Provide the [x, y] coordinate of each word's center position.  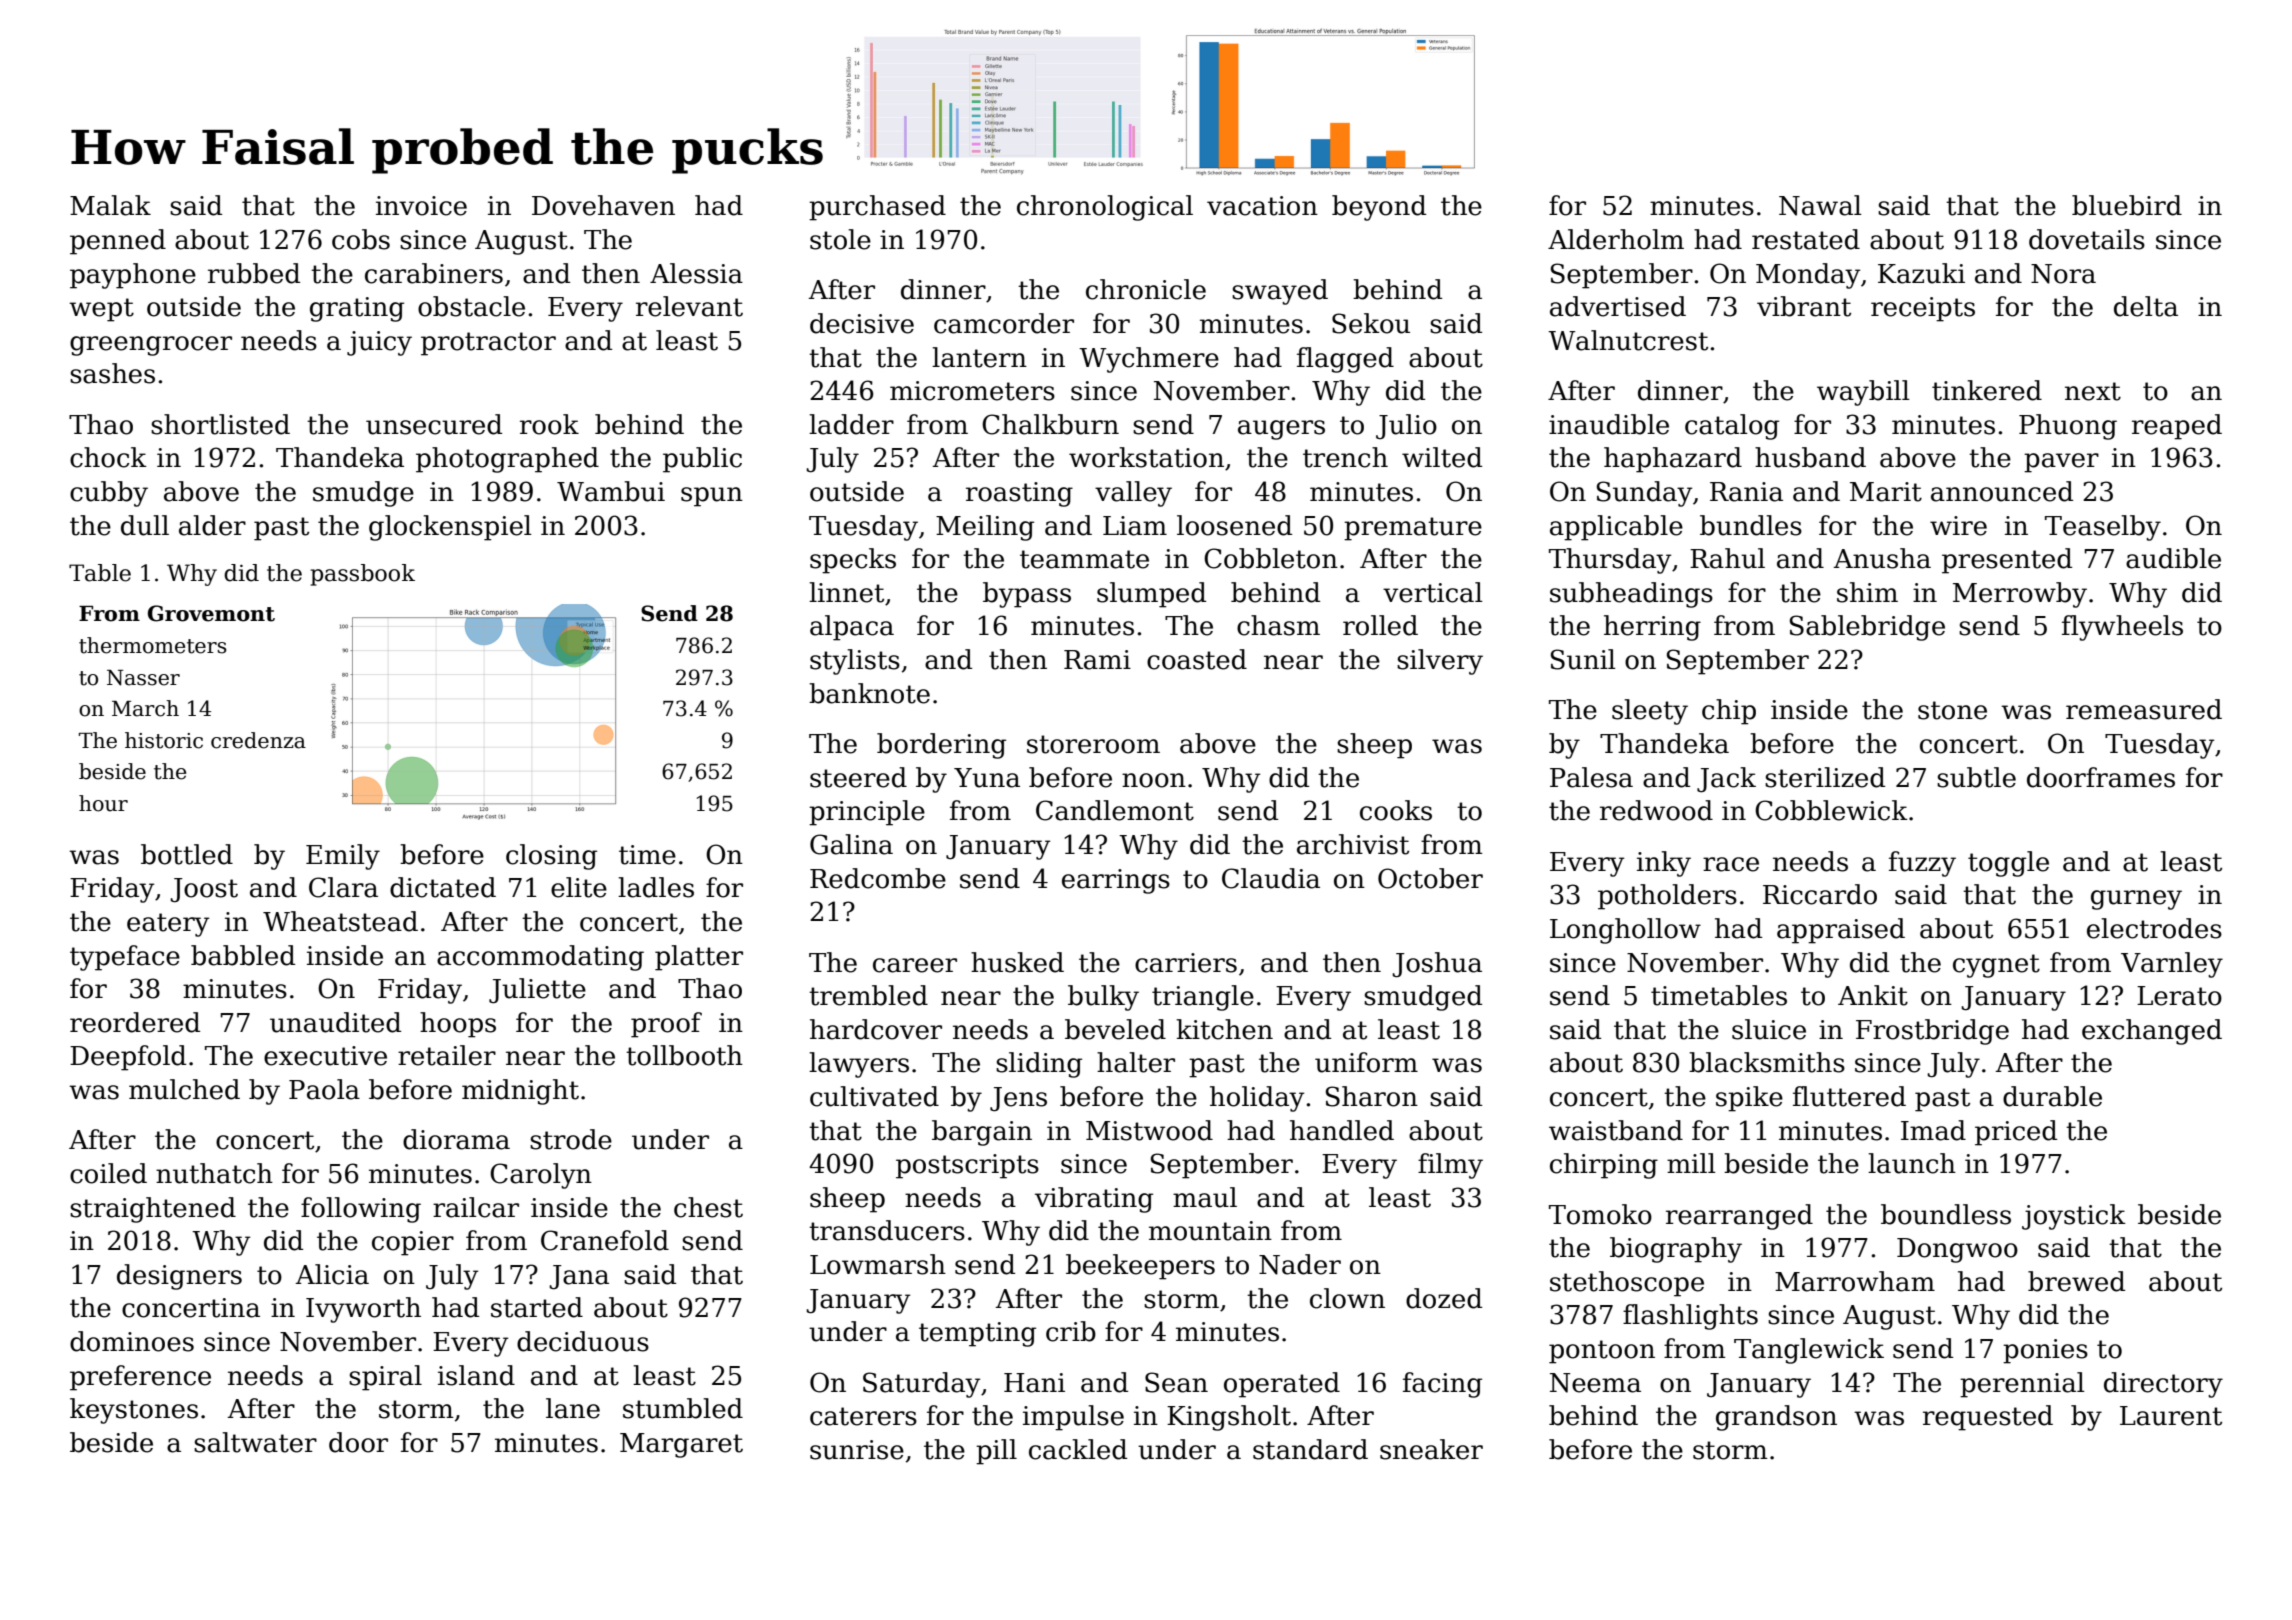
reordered [135, 1022]
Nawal [1820, 205]
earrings [1116, 881]
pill [996, 1452]
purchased [877, 208]
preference [140, 1378]
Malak [110, 205]
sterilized [1825, 777]
